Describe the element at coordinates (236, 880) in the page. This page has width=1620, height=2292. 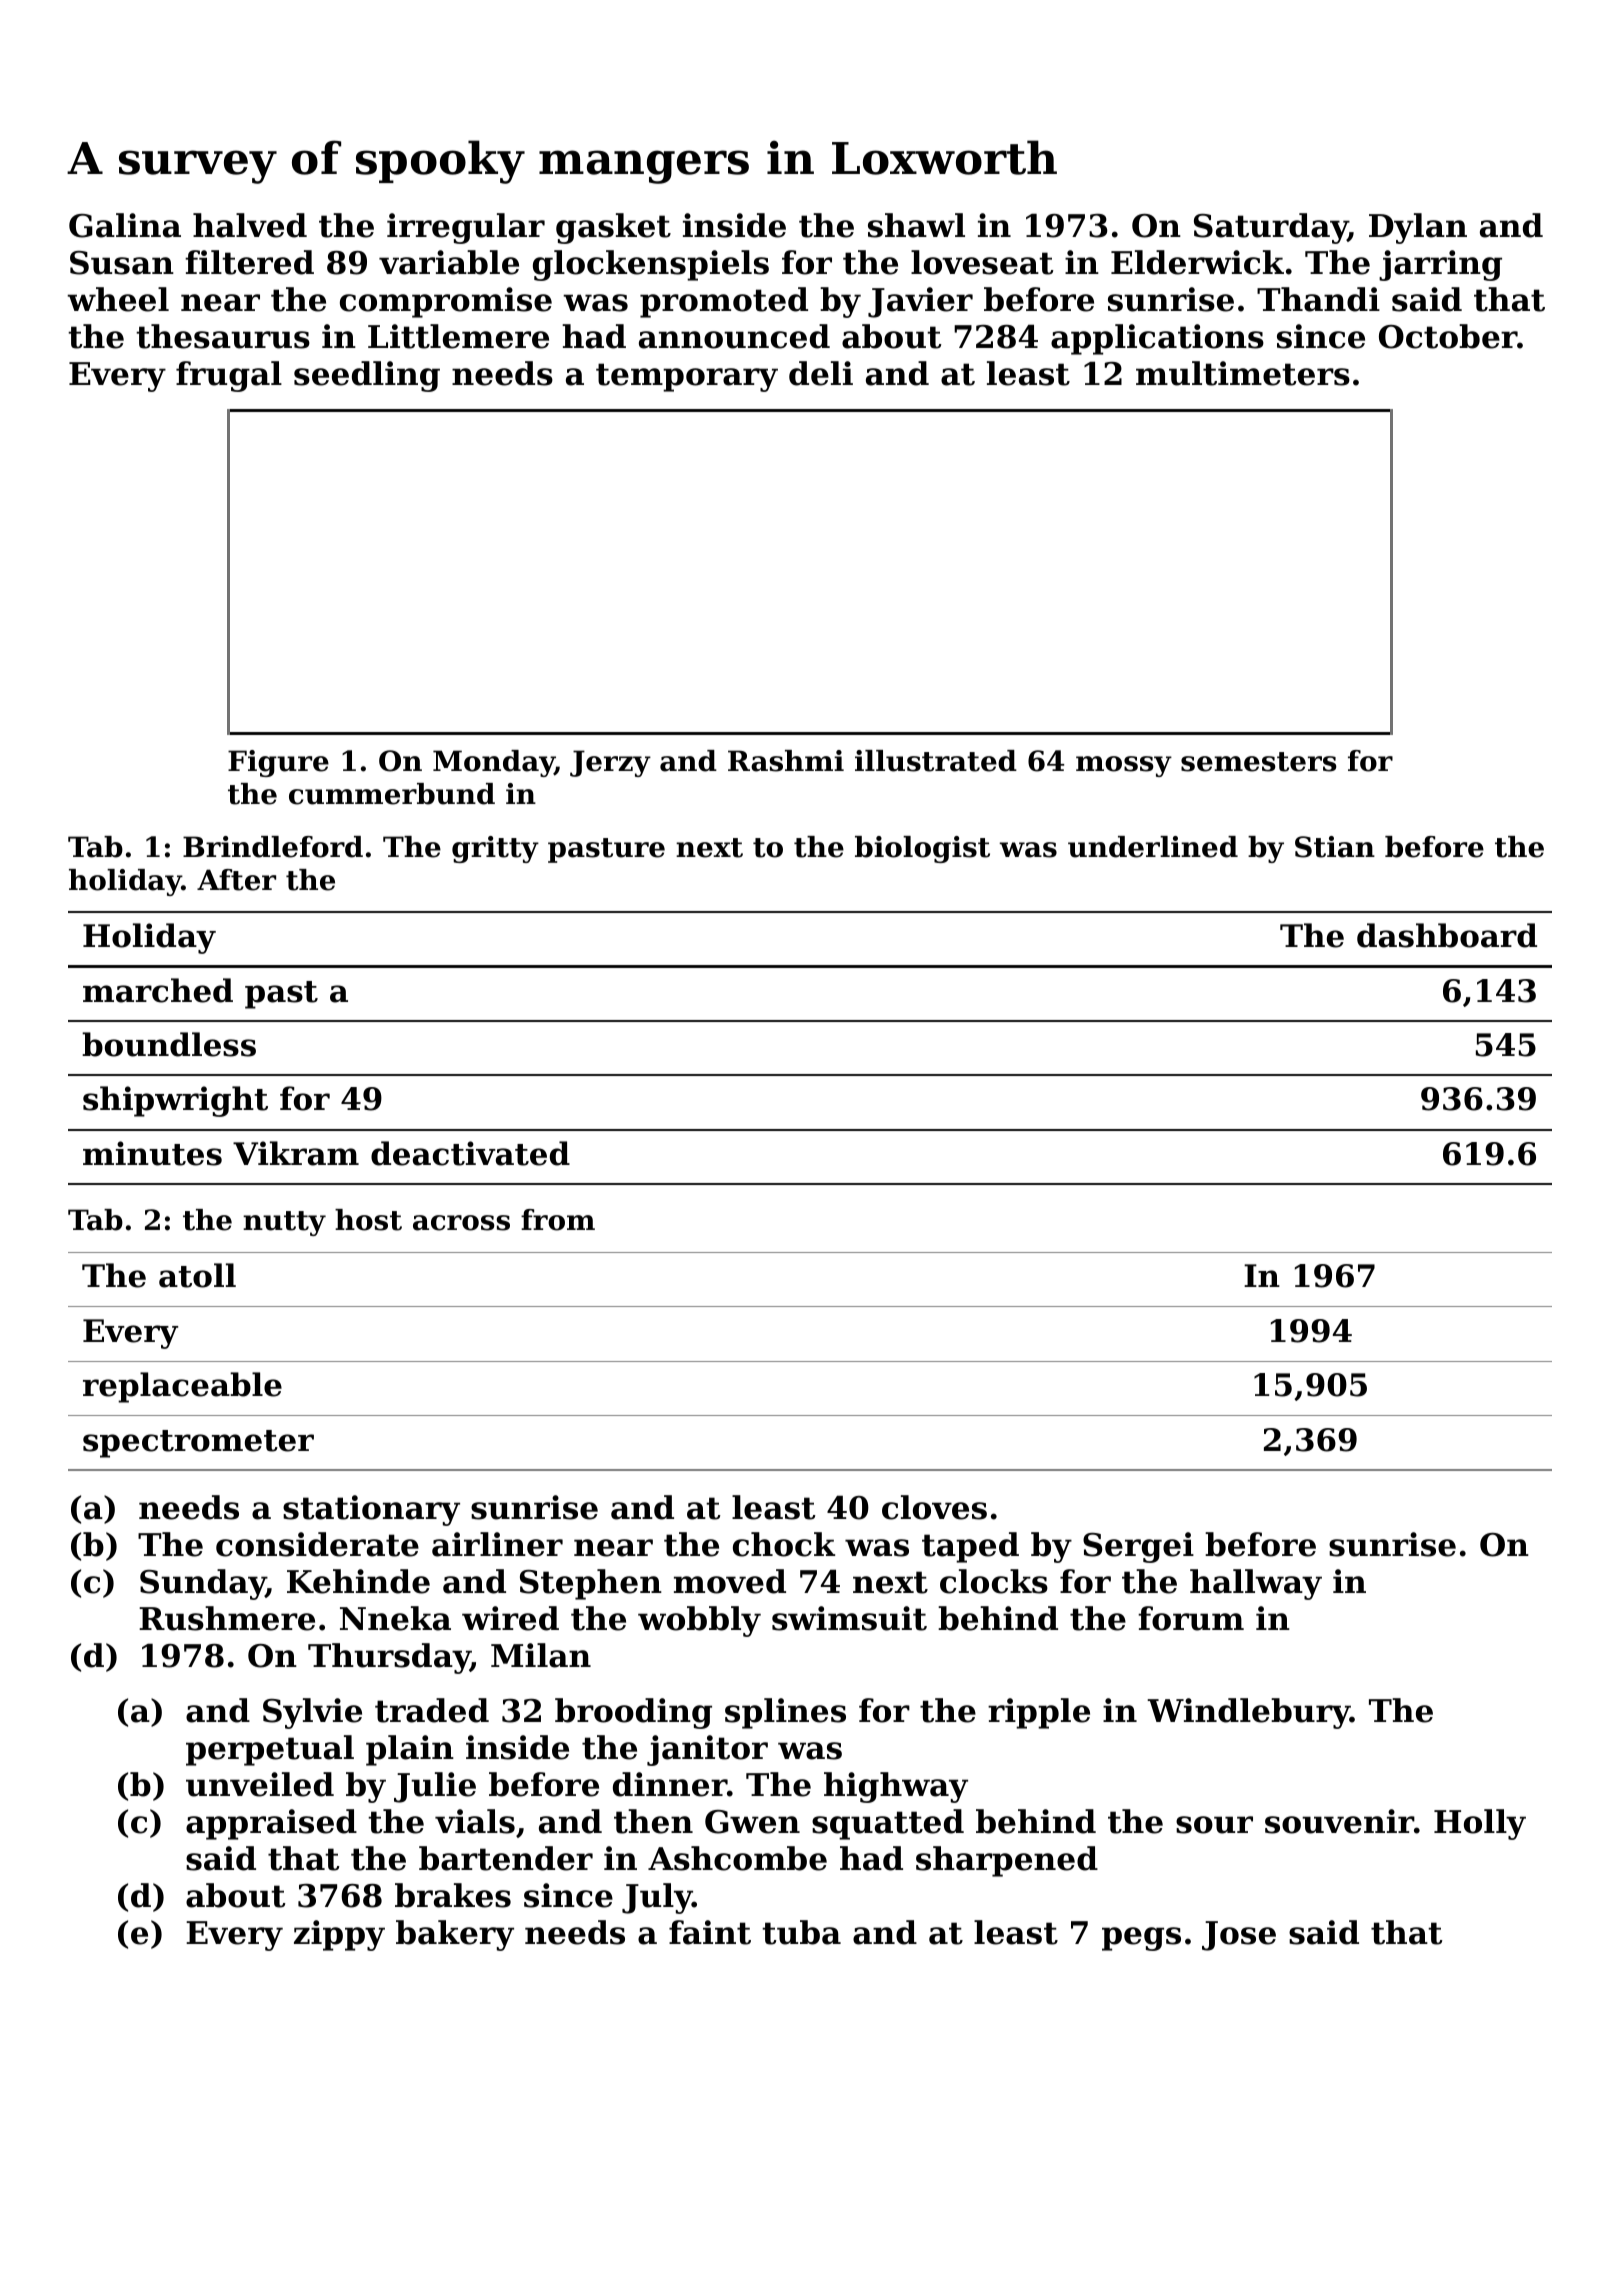
I see `After` at that location.
